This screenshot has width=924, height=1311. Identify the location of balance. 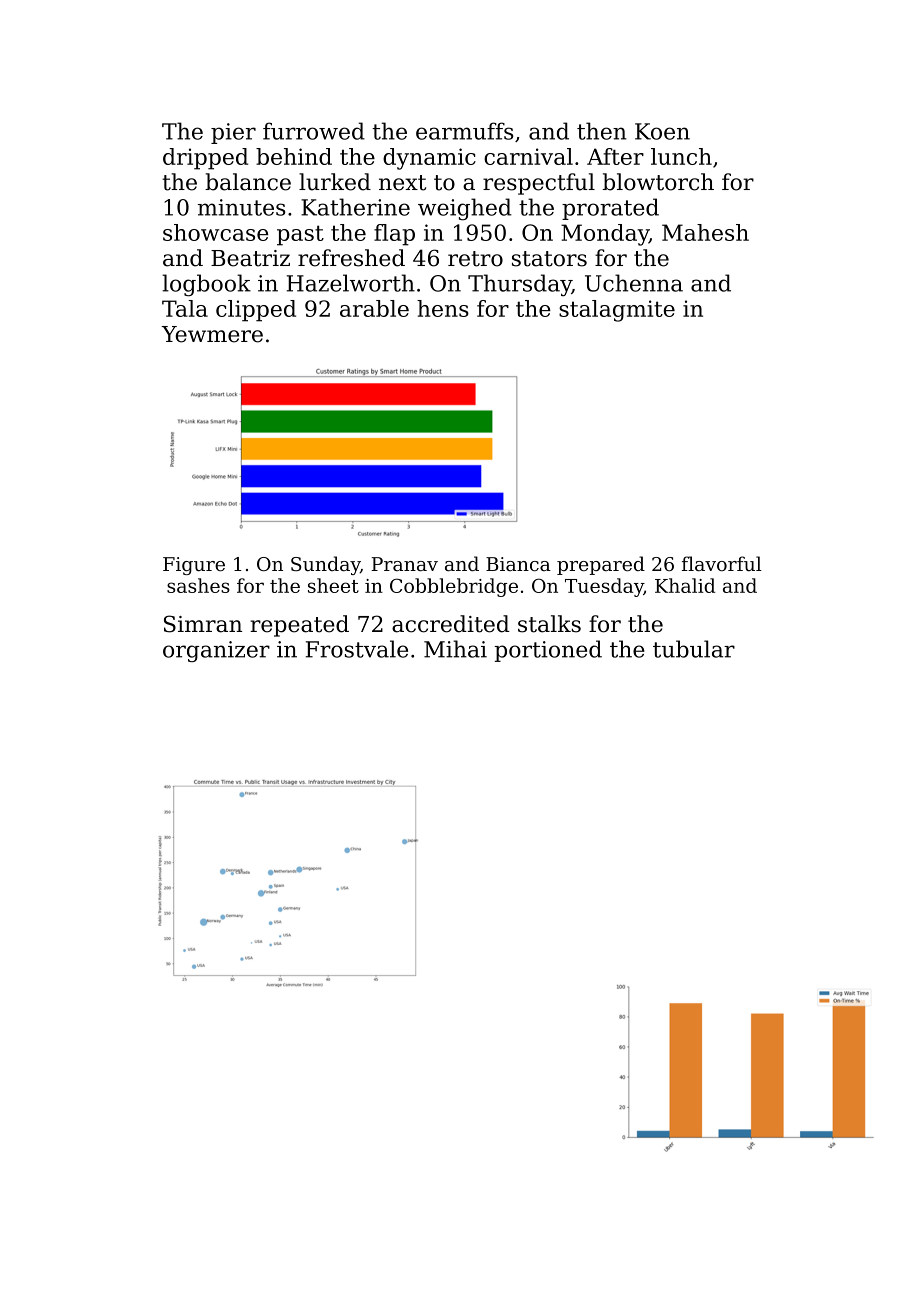
(248, 182).
